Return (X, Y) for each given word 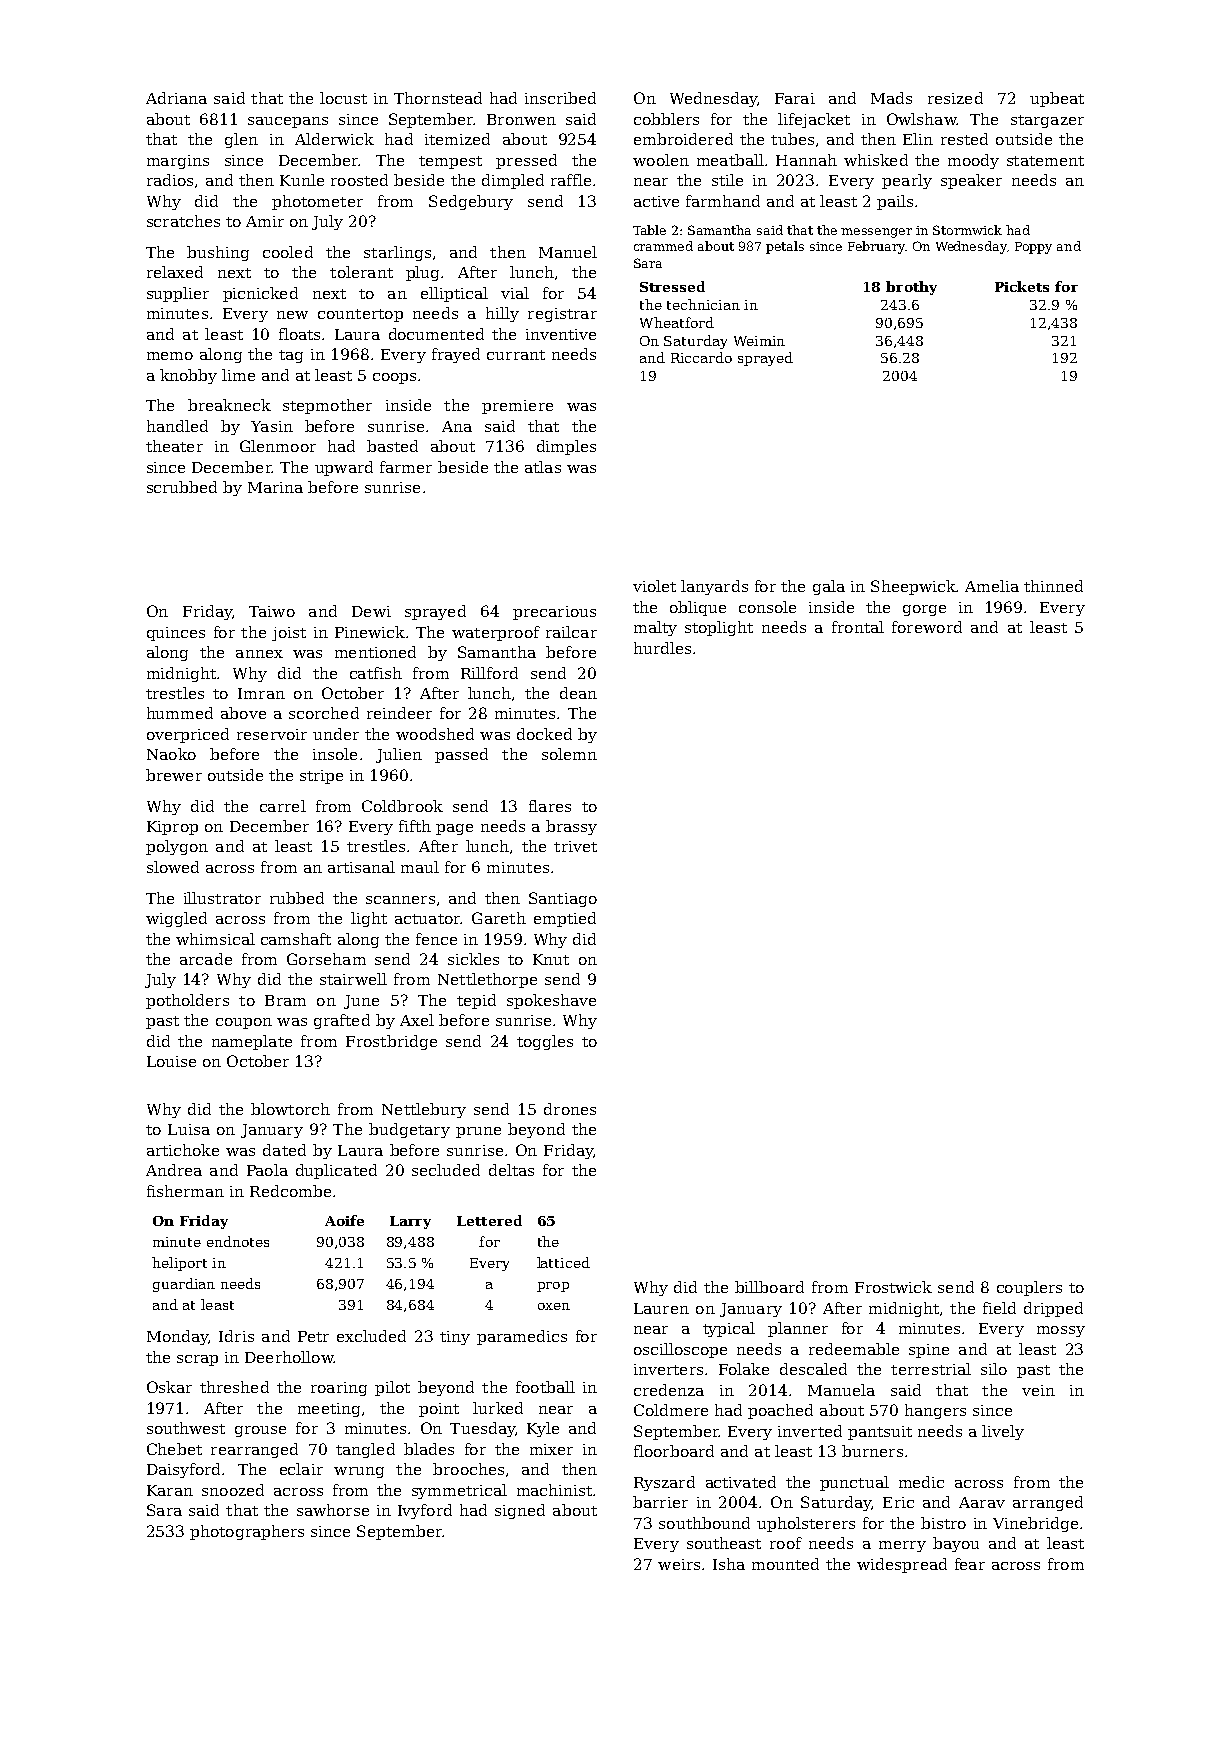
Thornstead (438, 98)
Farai (795, 98)
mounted (785, 1564)
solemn (569, 754)
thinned (1053, 586)
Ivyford (425, 1511)
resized (955, 98)
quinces (176, 634)
